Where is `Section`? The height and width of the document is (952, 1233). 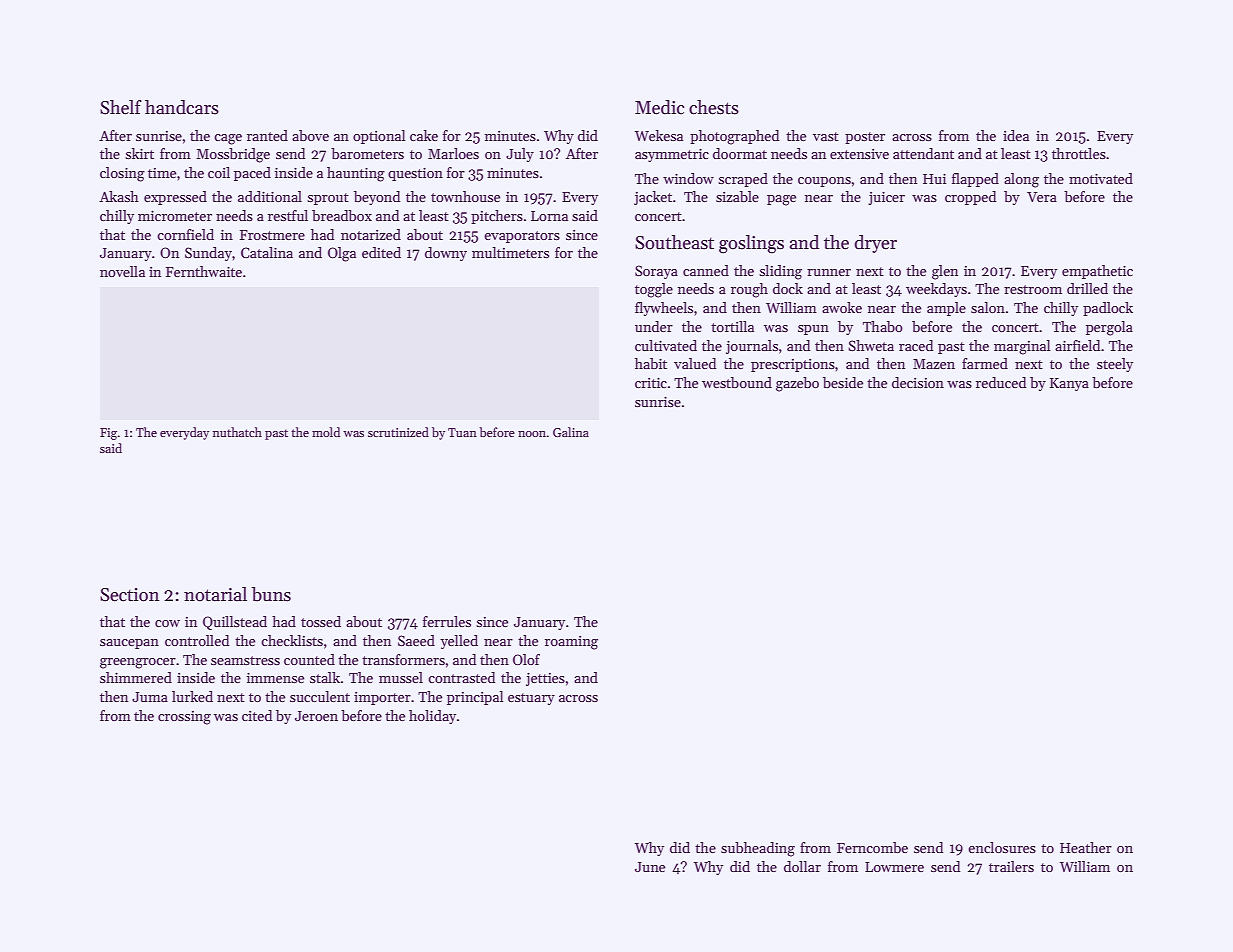 Section is located at coordinates (129, 595).
